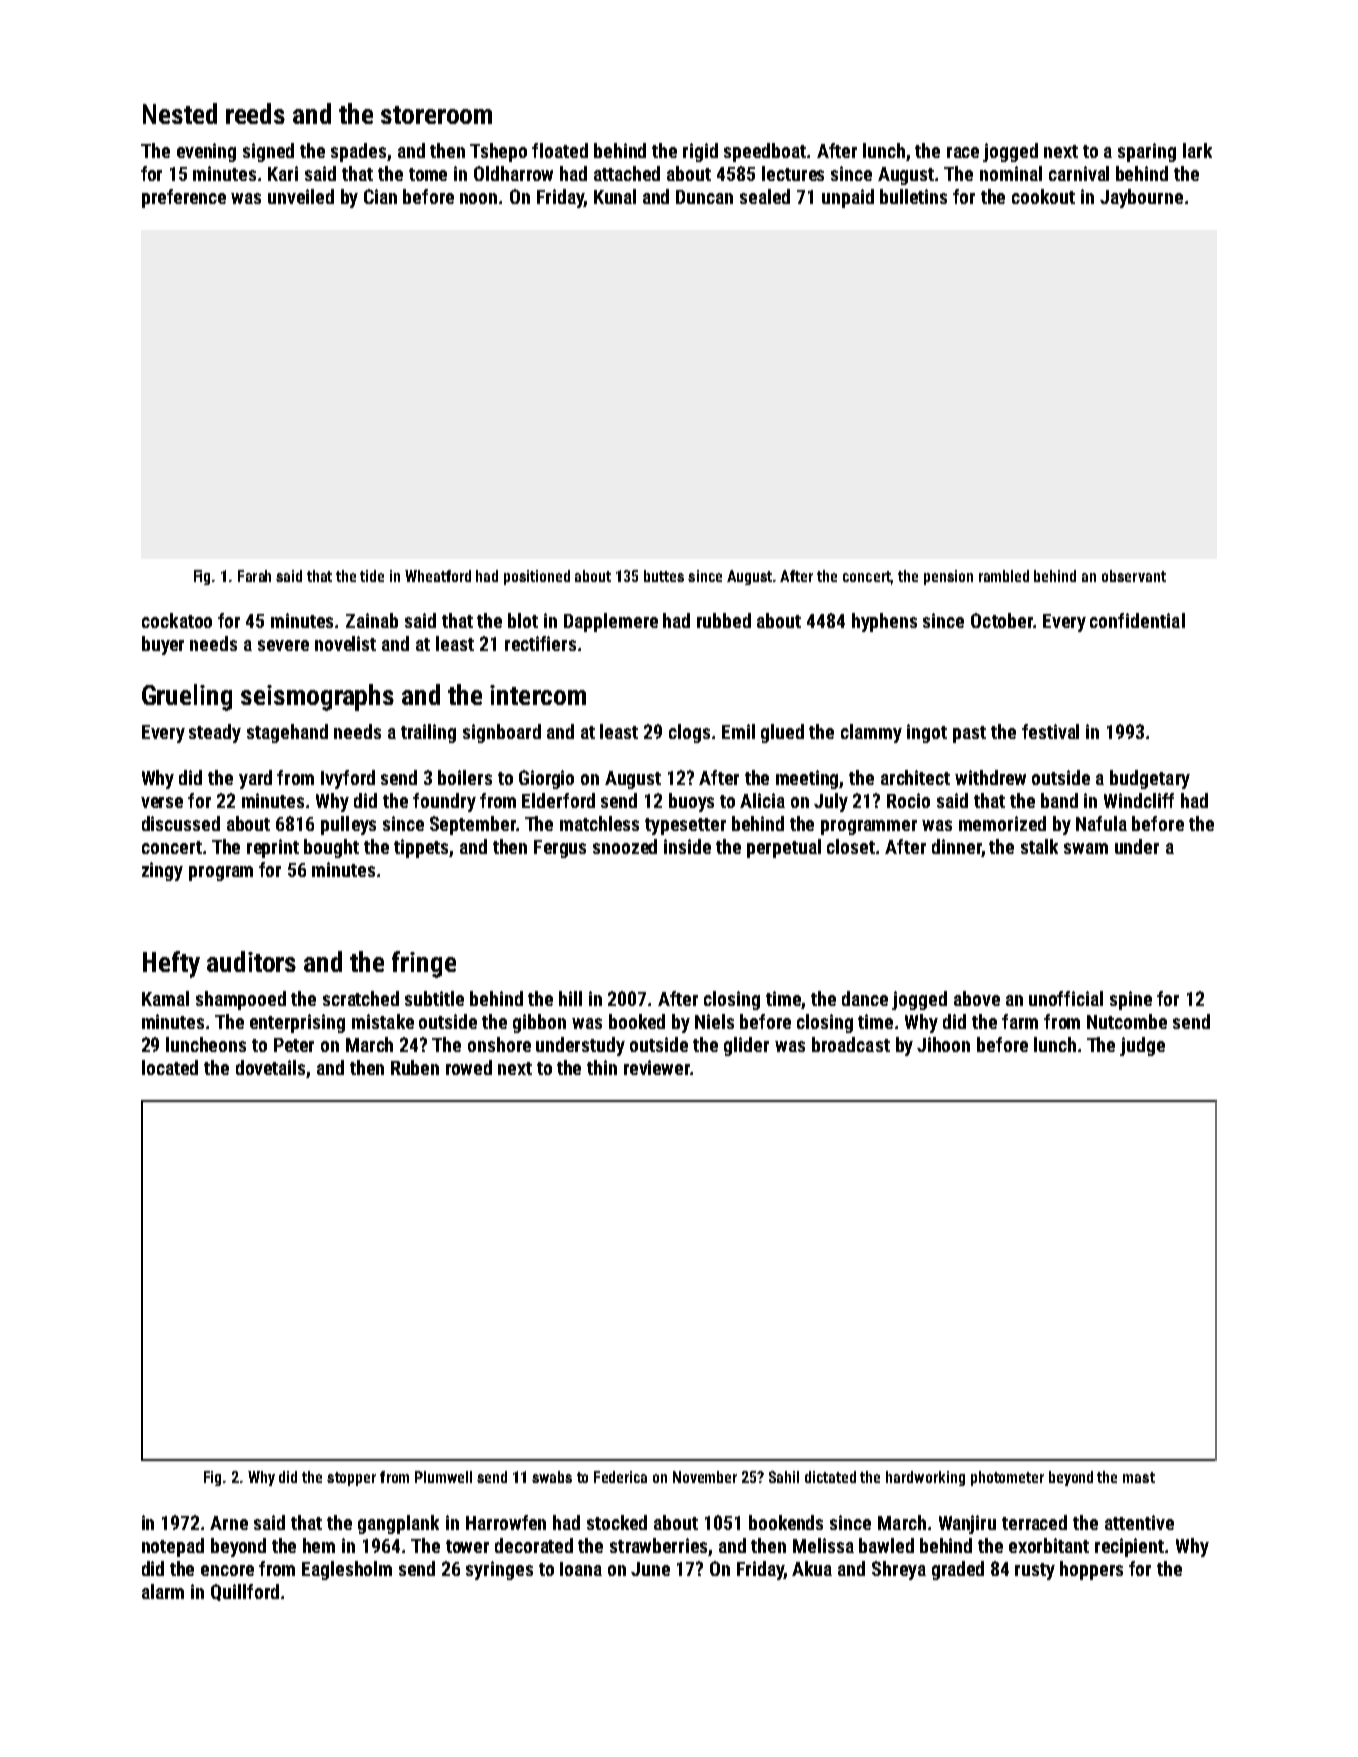 The height and width of the document is (1757, 1358). I want to click on Quillford, so click(245, 1592).
